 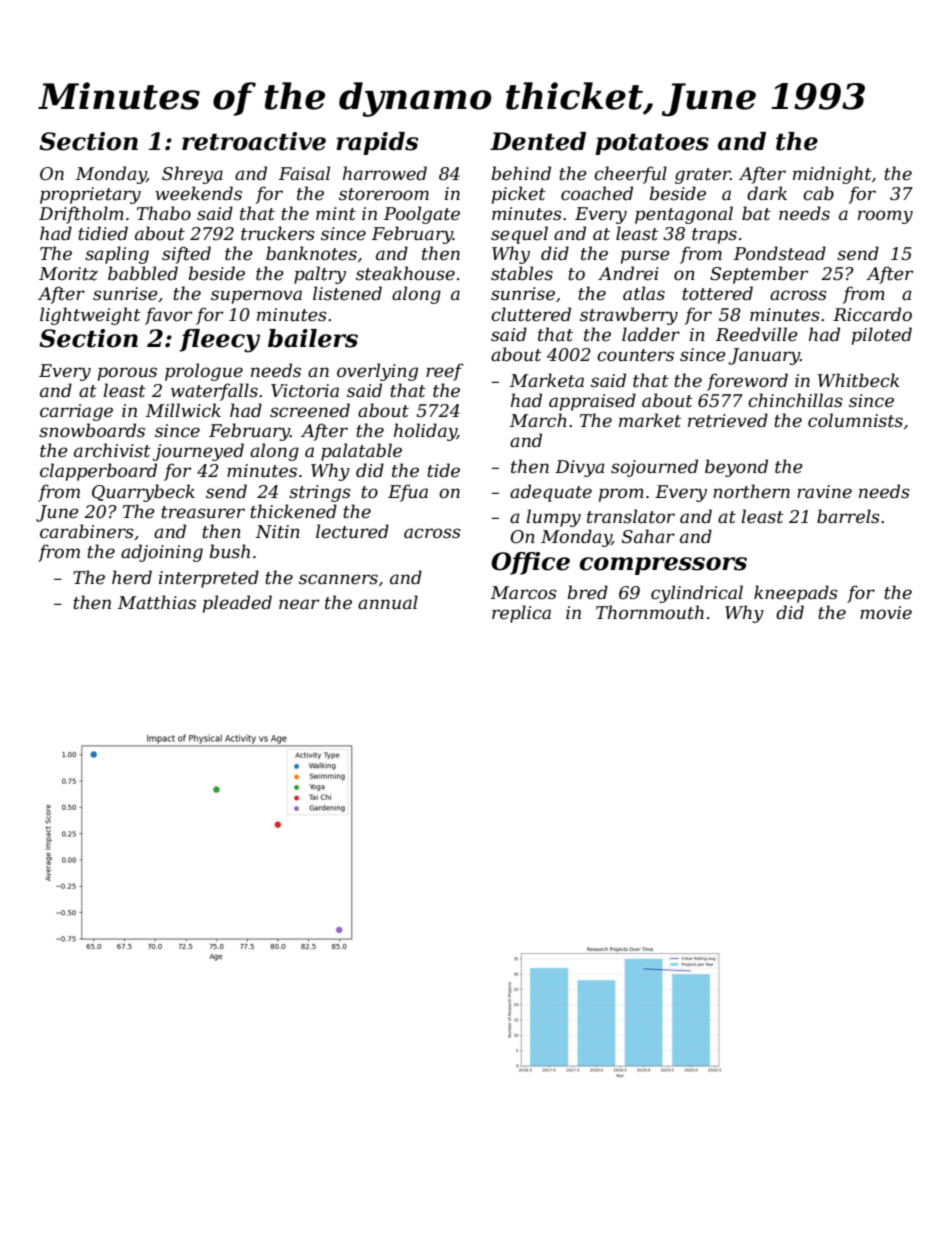 I want to click on bat, so click(x=756, y=213).
